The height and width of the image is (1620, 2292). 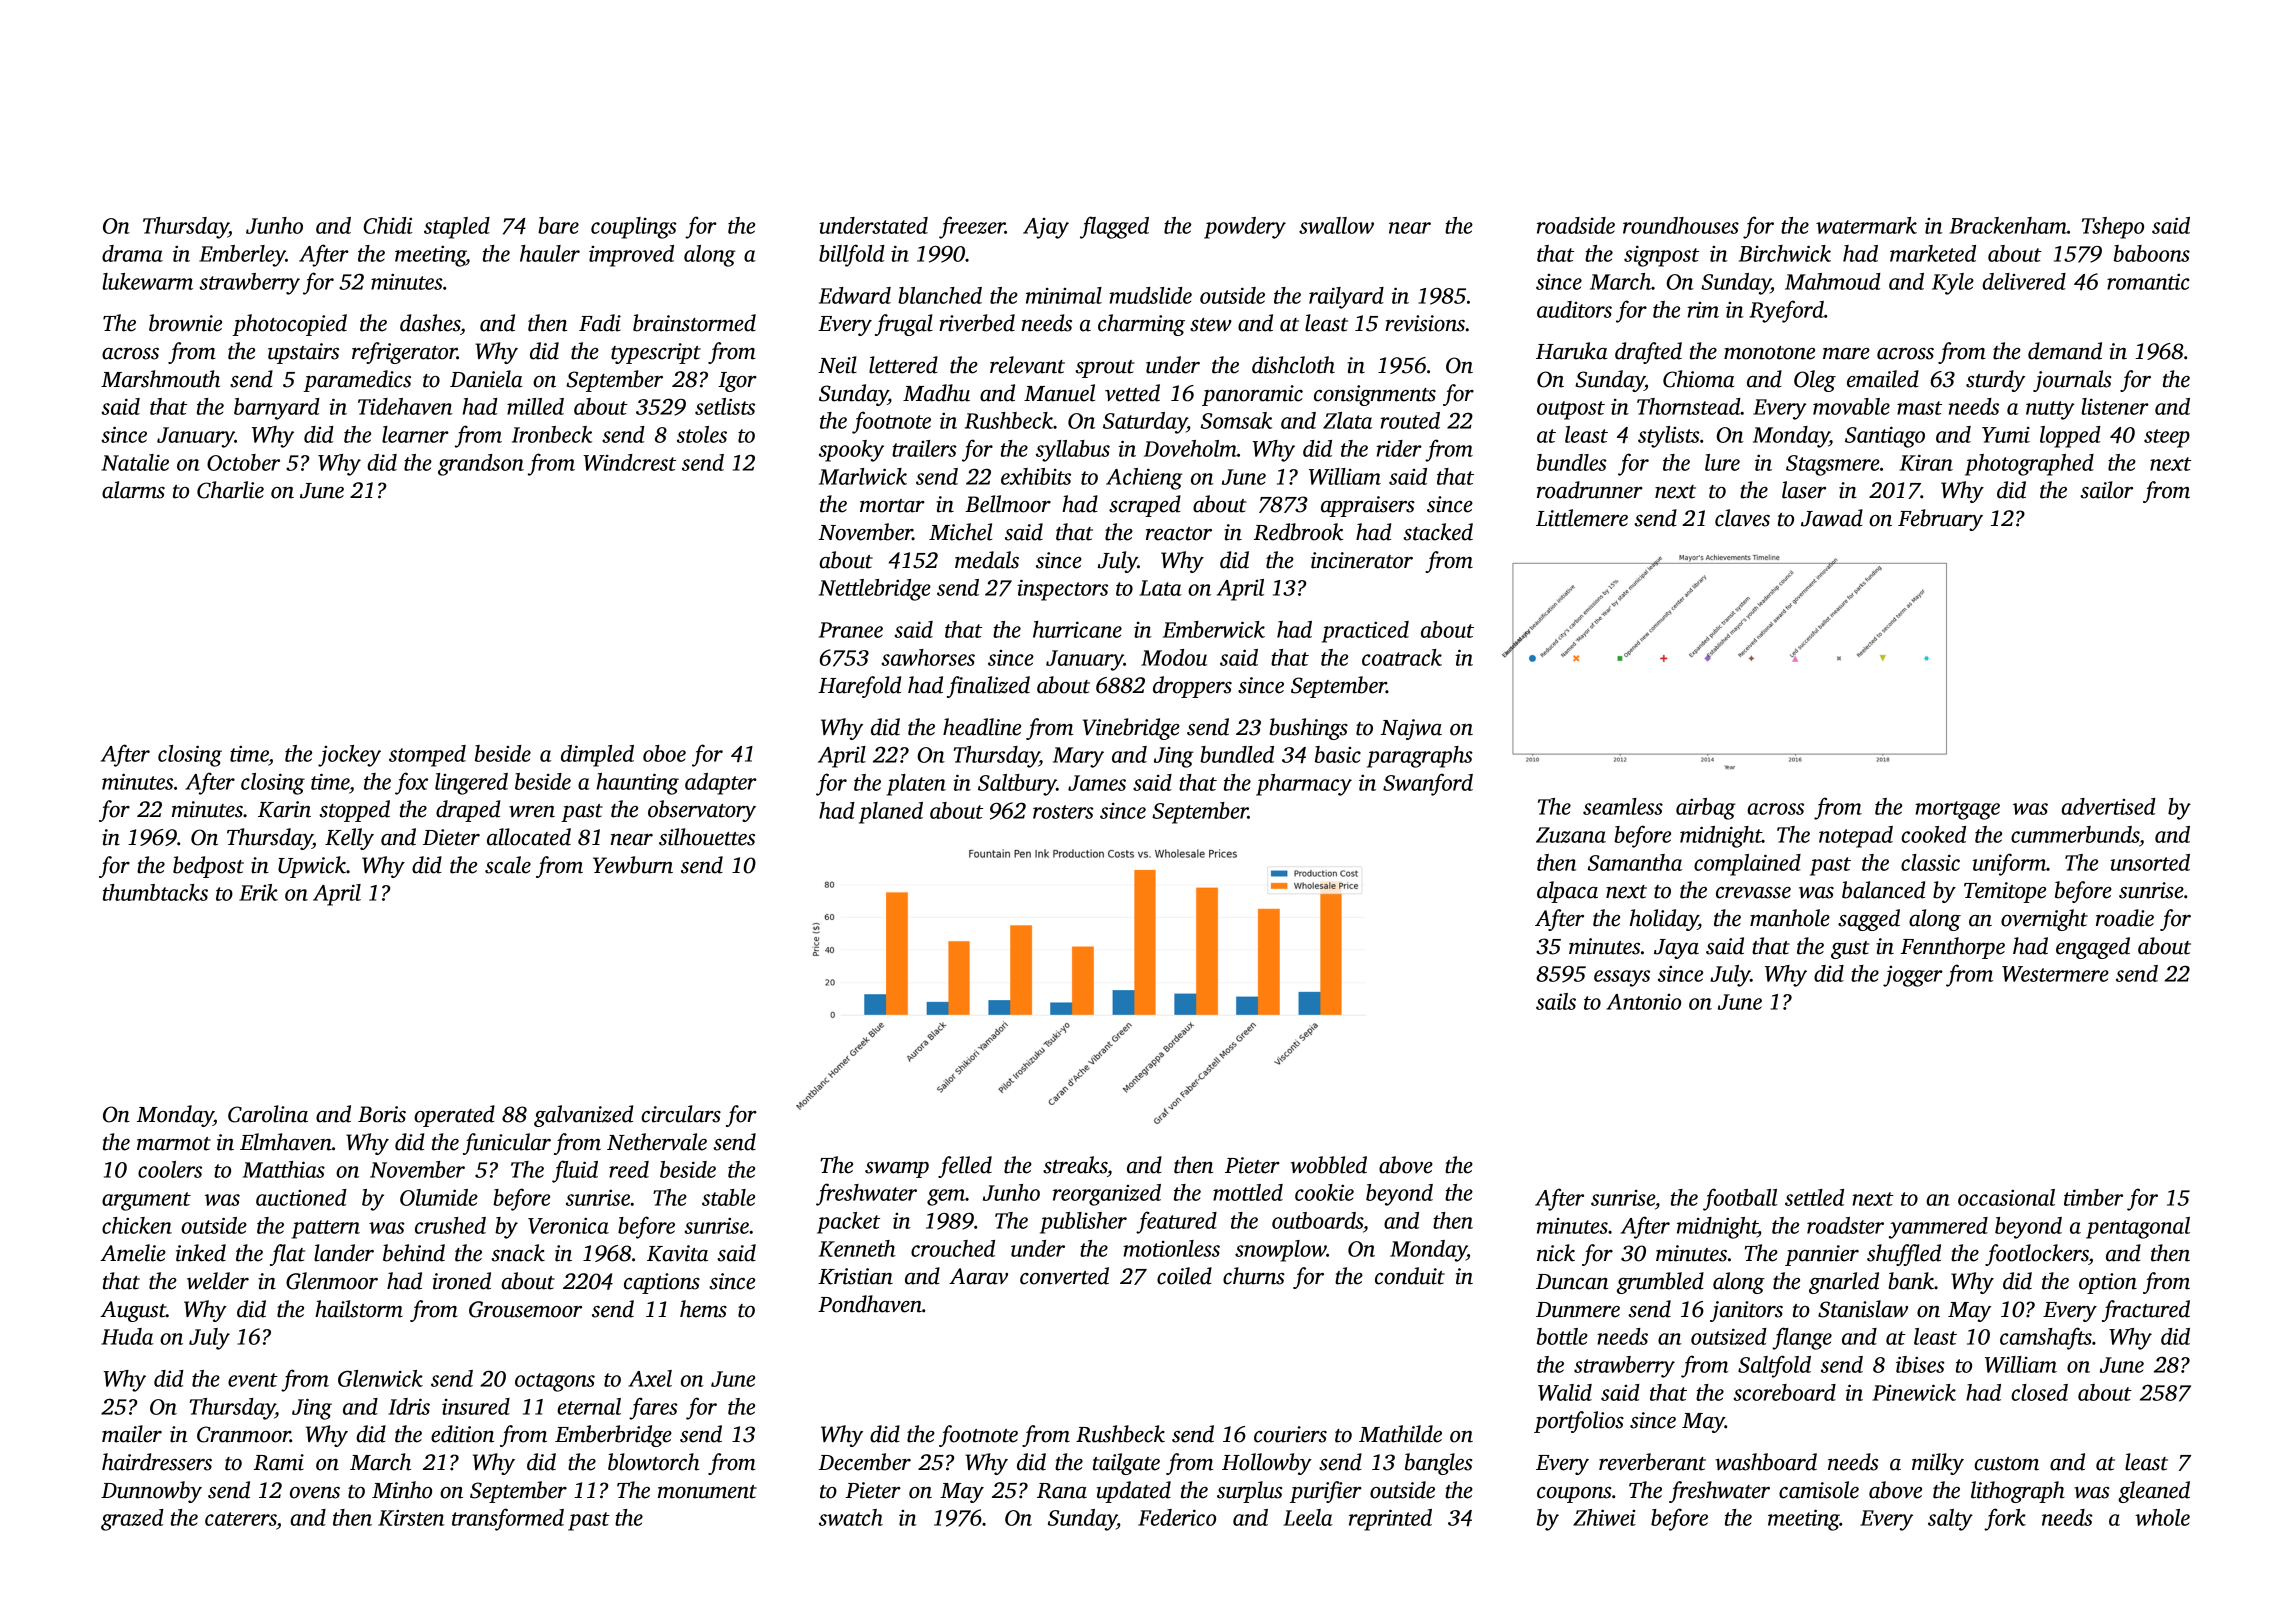 What do you see at coordinates (1062, 1491) in the image?
I see `Rana` at bounding box center [1062, 1491].
